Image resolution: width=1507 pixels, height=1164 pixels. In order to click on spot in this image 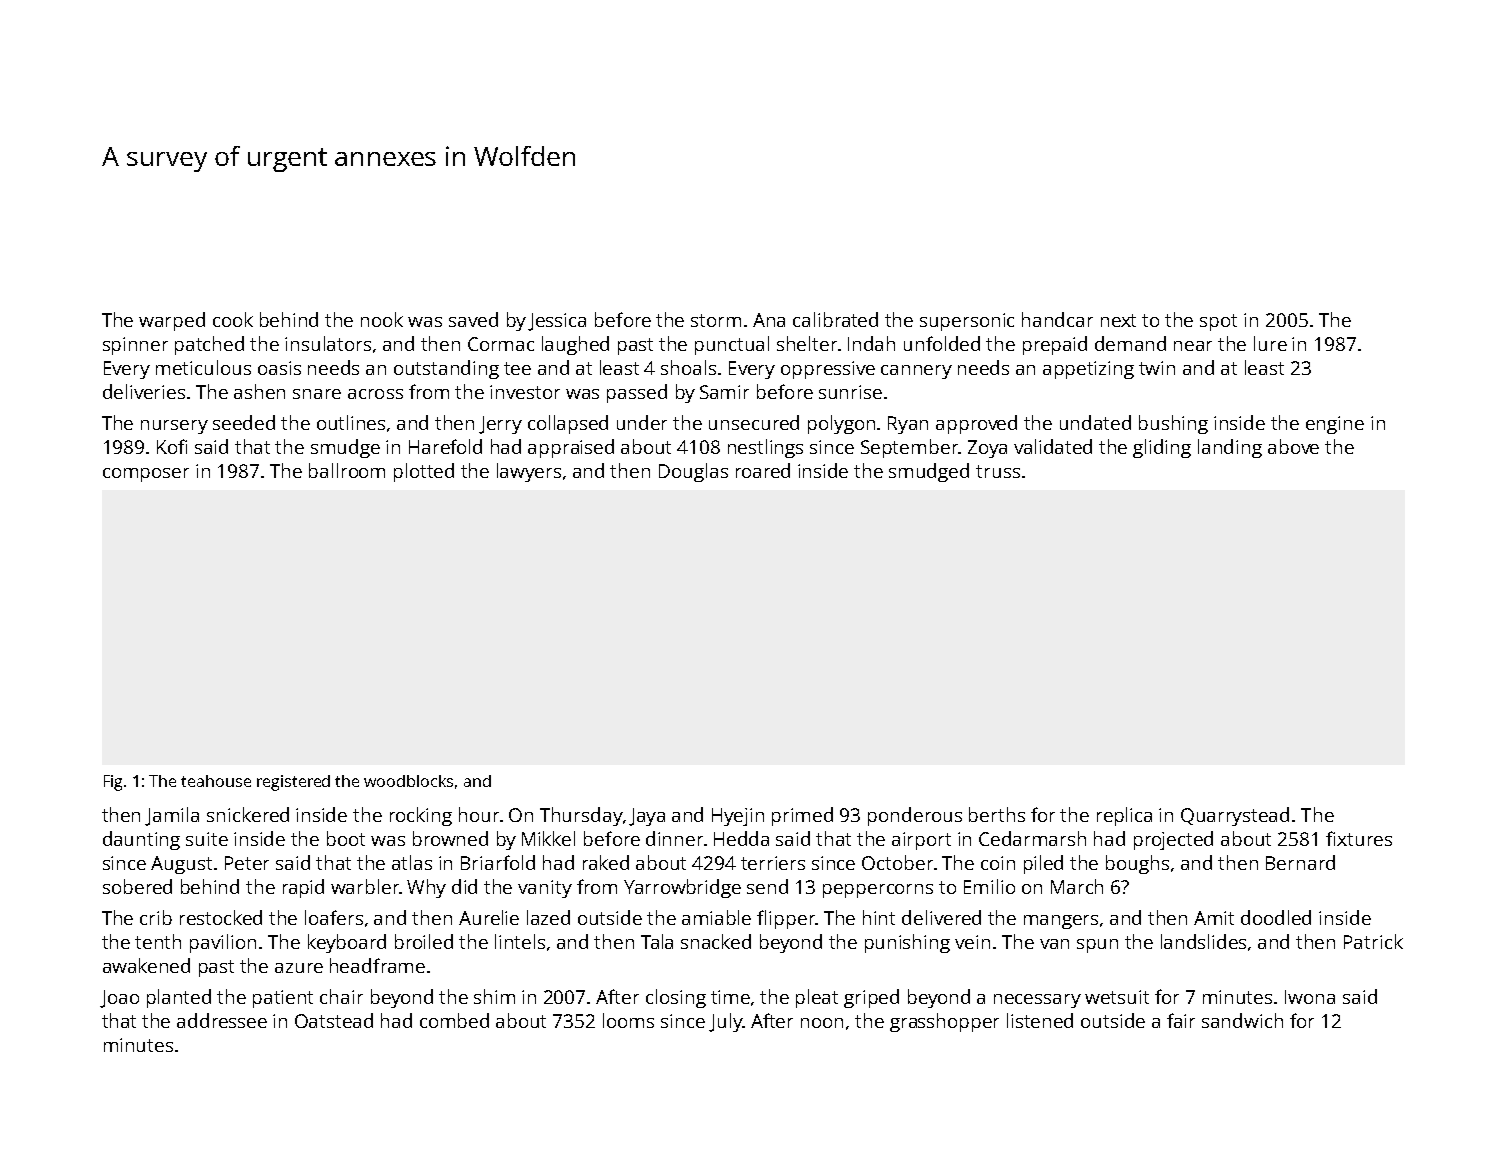, I will do `click(1218, 322)`.
